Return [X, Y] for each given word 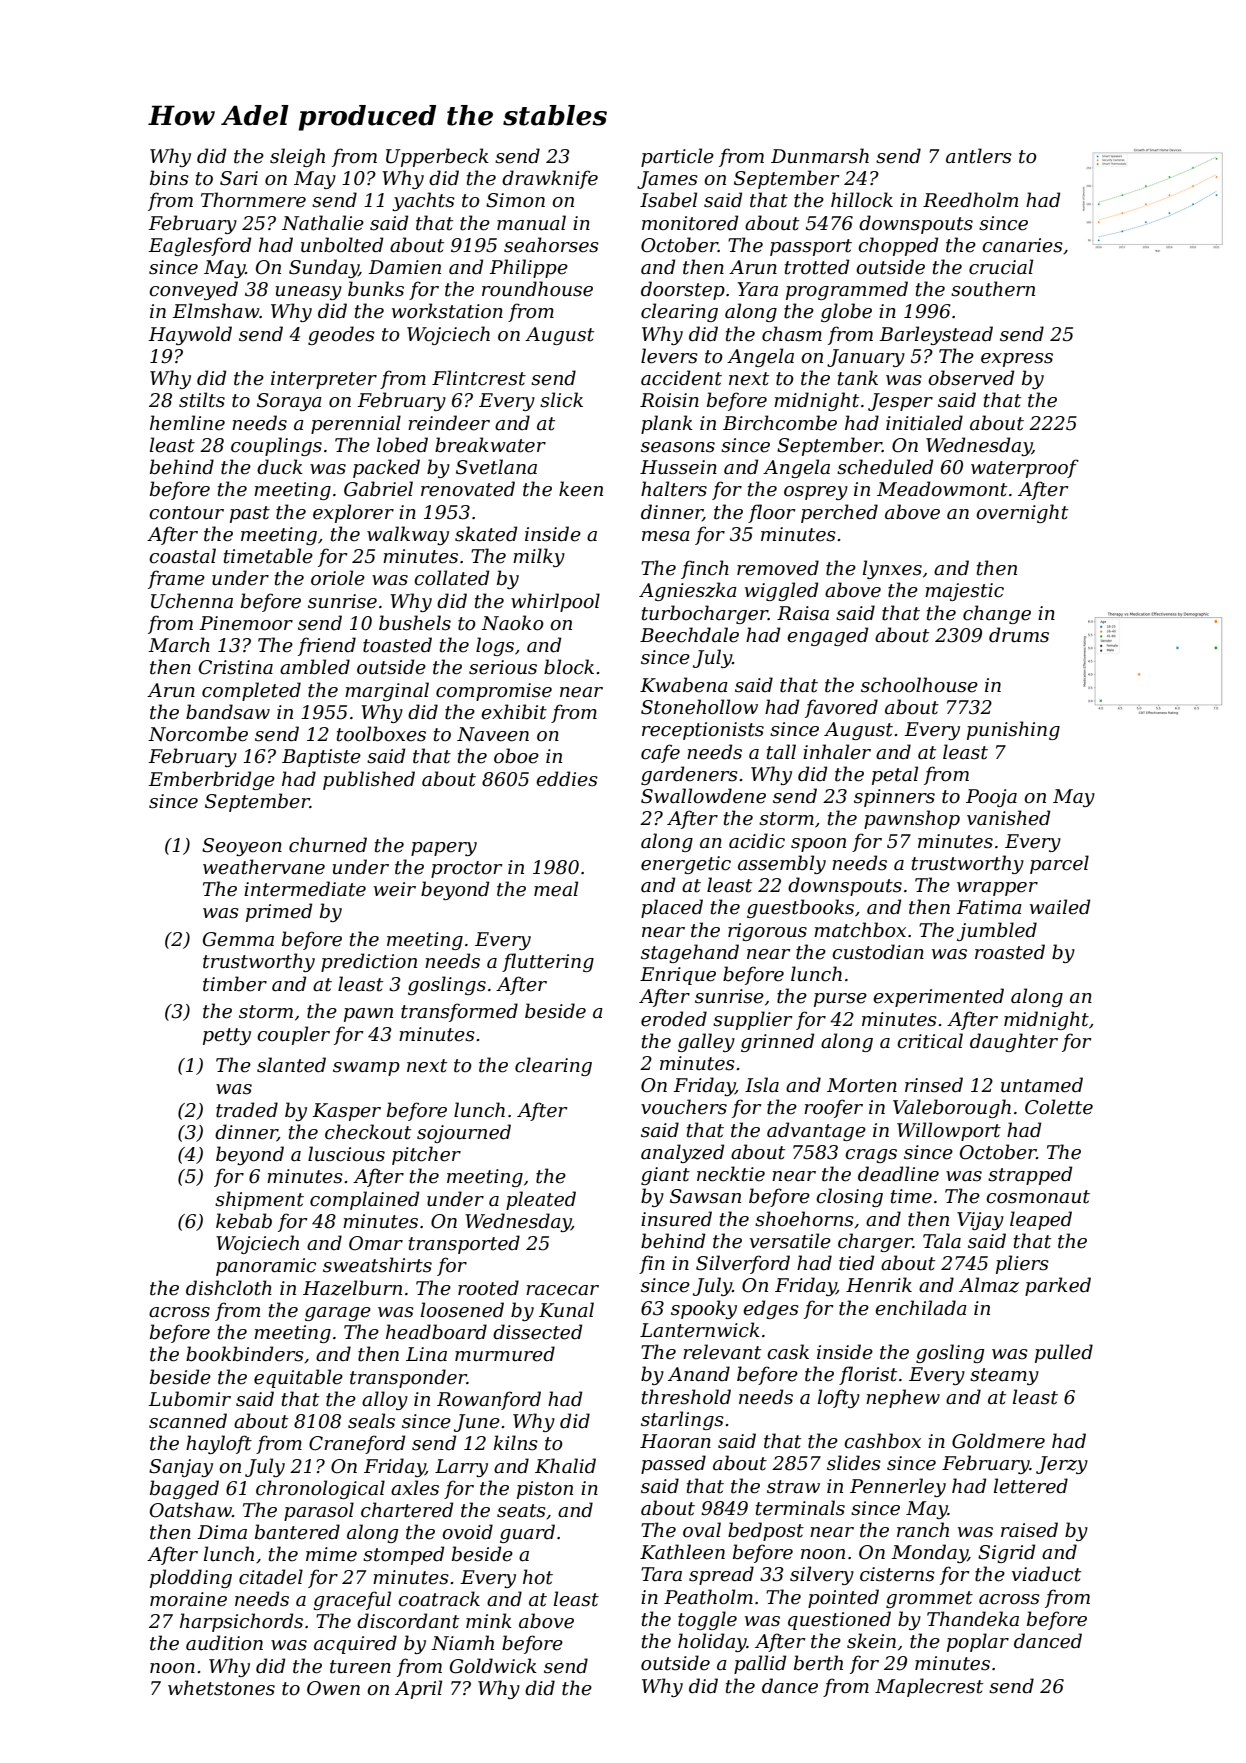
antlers [979, 156]
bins [169, 178]
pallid [760, 1664]
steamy [1004, 1376]
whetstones [221, 1688]
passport [811, 247]
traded [247, 1110]
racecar [562, 1290]
